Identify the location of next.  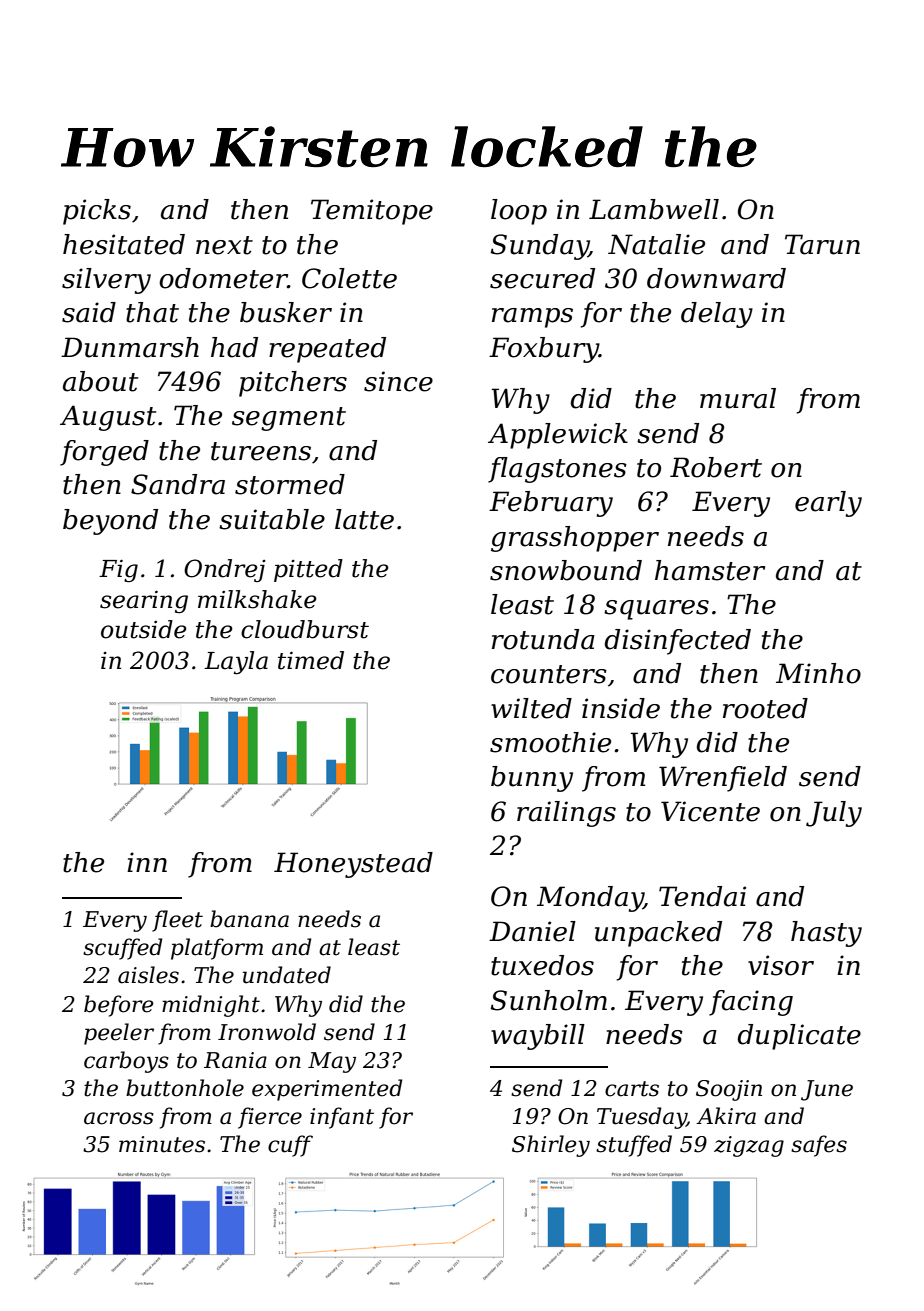
(224, 245).
